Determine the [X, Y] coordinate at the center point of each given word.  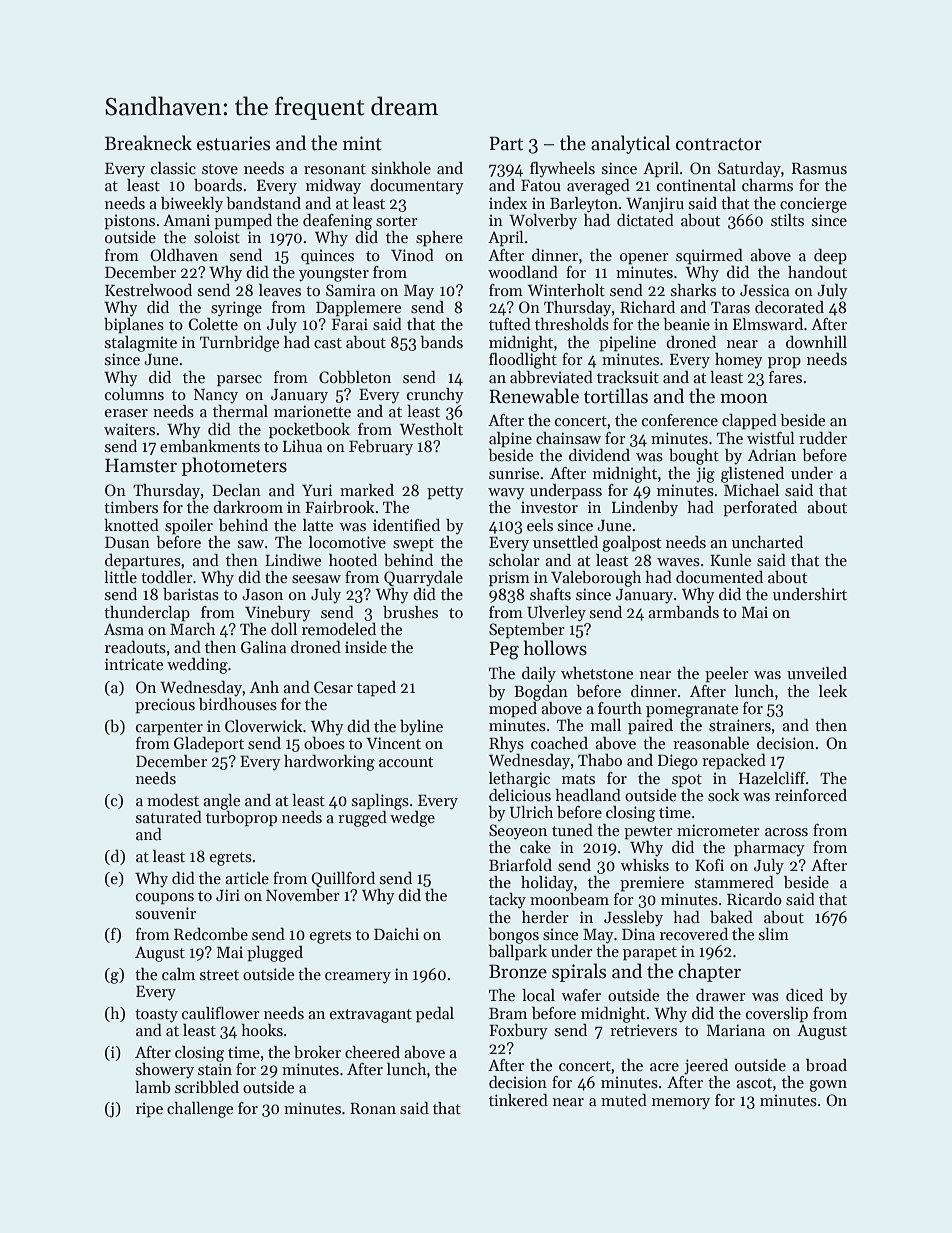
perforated [760, 508]
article [247, 878]
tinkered [518, 1100]
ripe [149, 1110]
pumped [243, 221]
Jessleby [633, 919]
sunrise [514, 473]
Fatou [541, 185]
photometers [234, 466]
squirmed [709, 257]
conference [680, 420]
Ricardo [754, 899]
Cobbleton [355, 377]
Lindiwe [293, 559]
